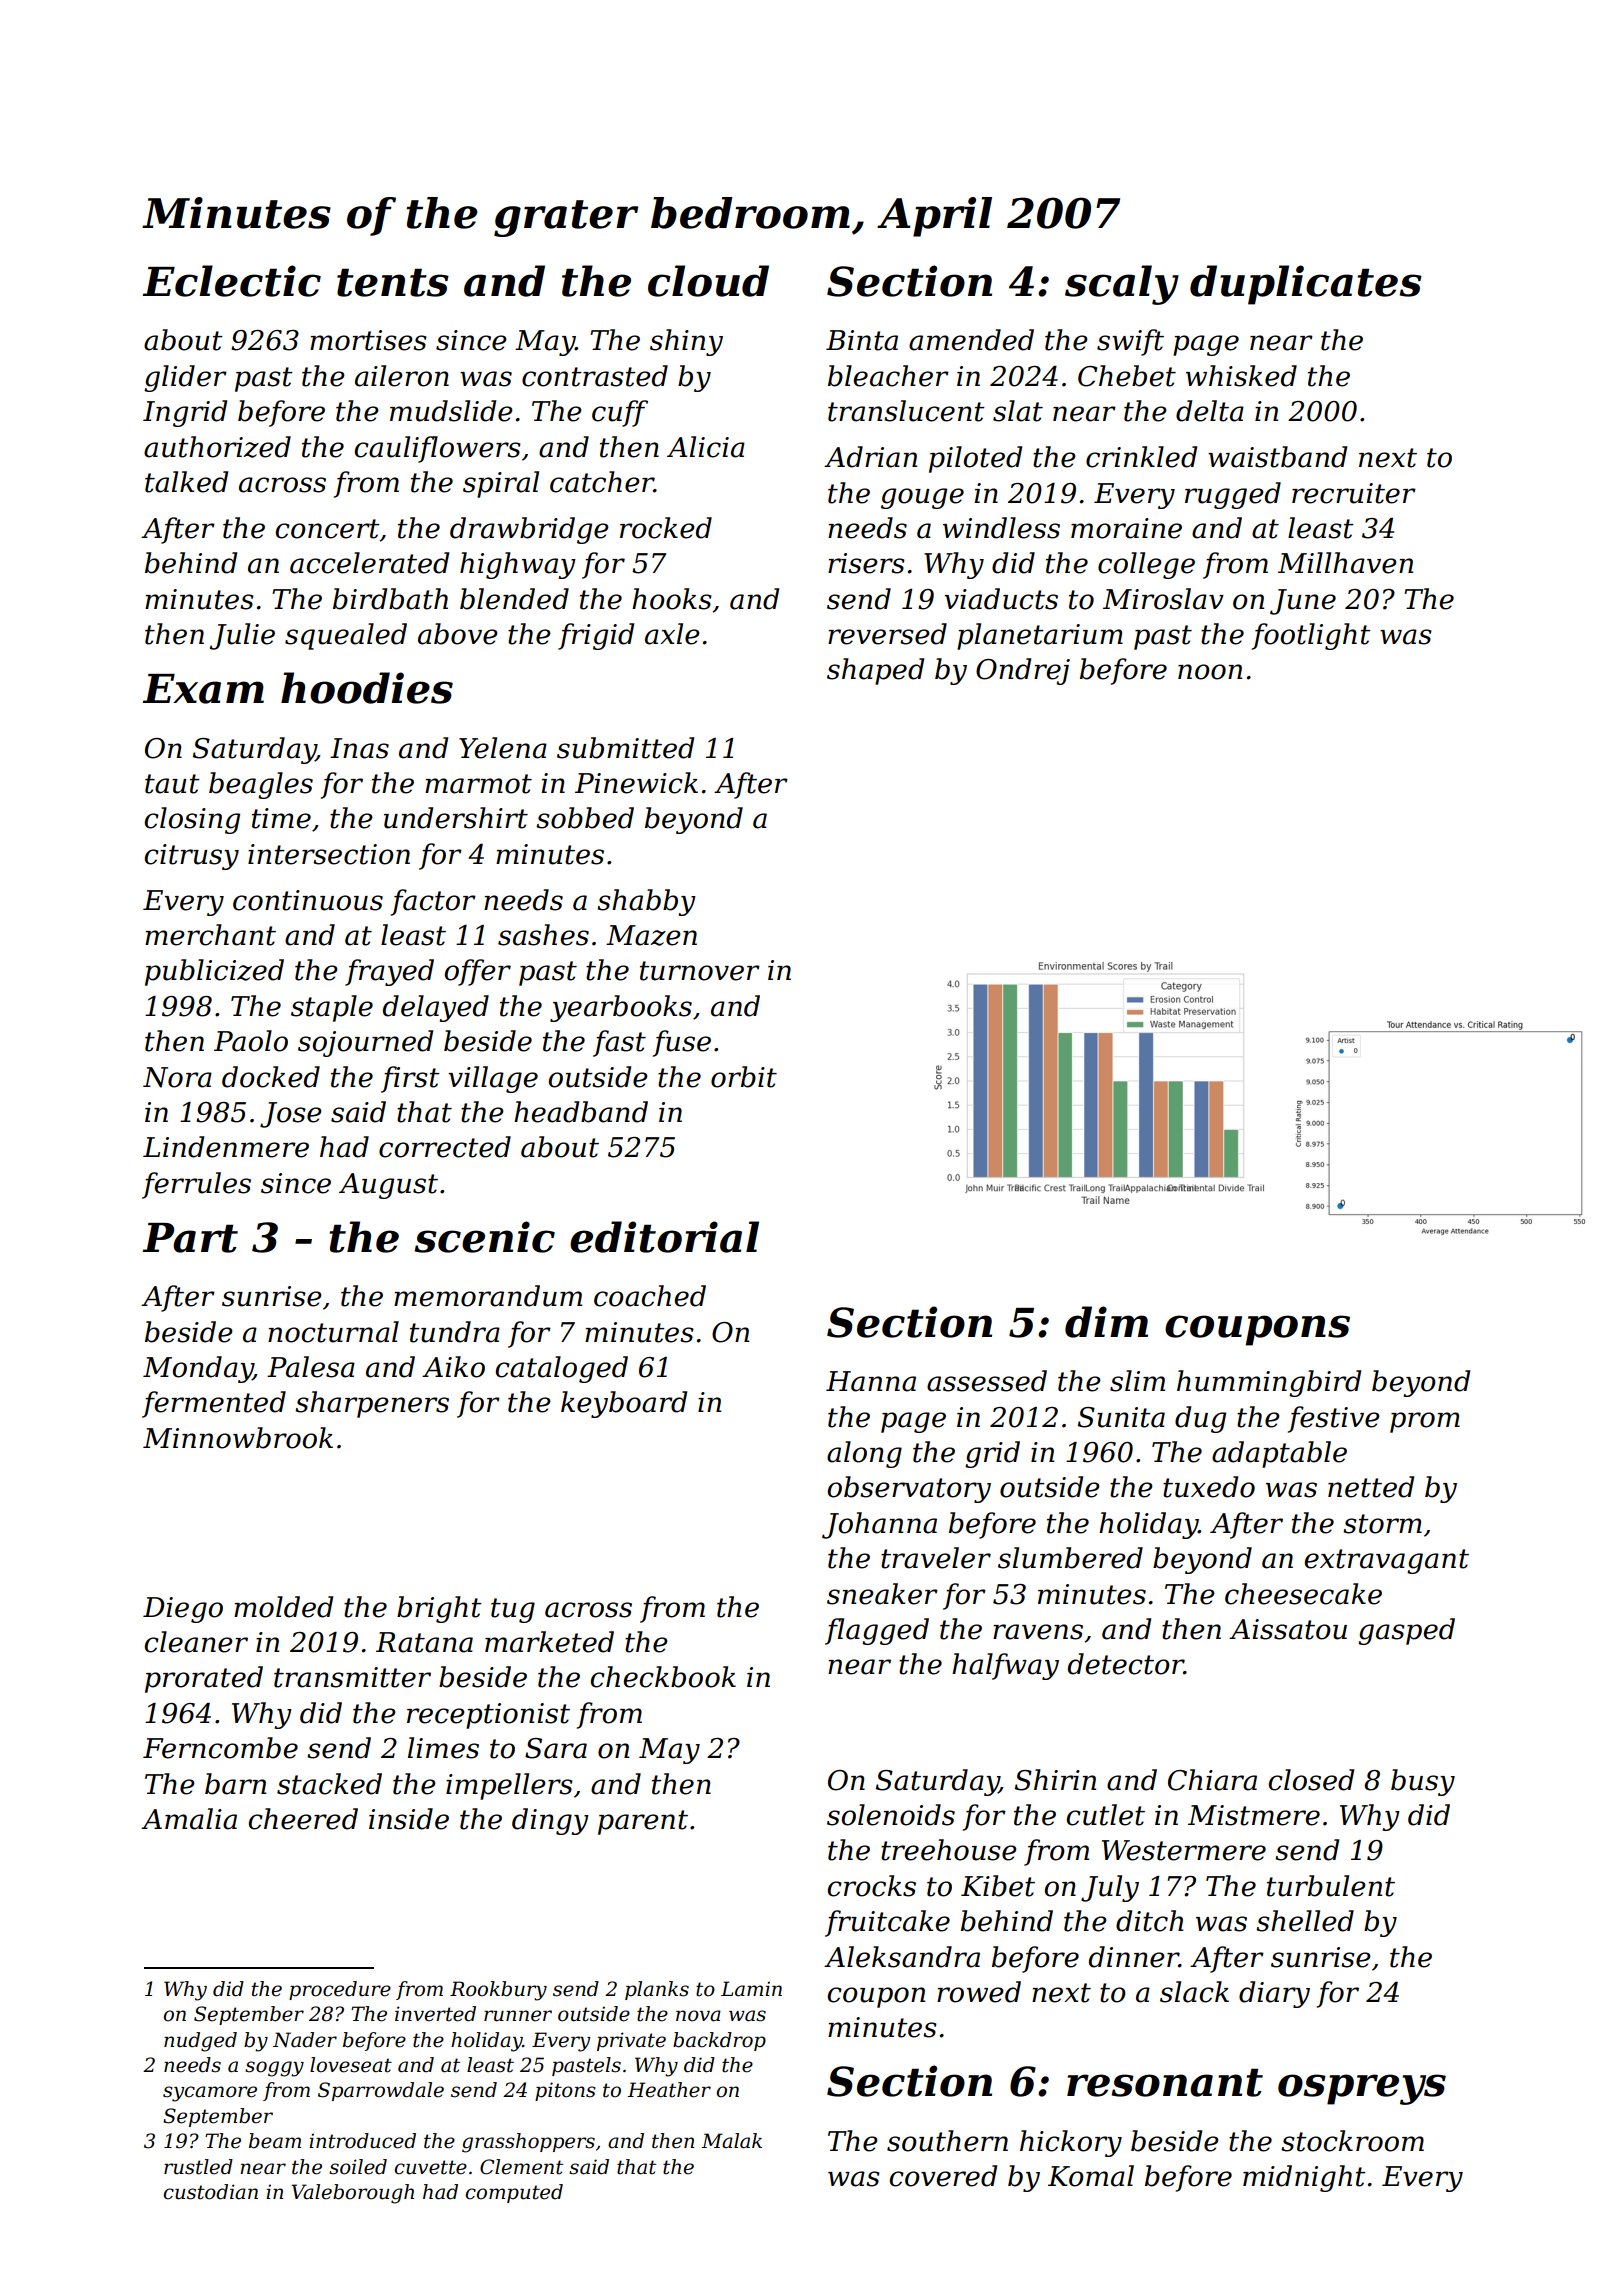 This screenshot has width=1620, height=2292. Describe the element at coordinates (410, 1079) in the screenshot. I see `first` at that location.
